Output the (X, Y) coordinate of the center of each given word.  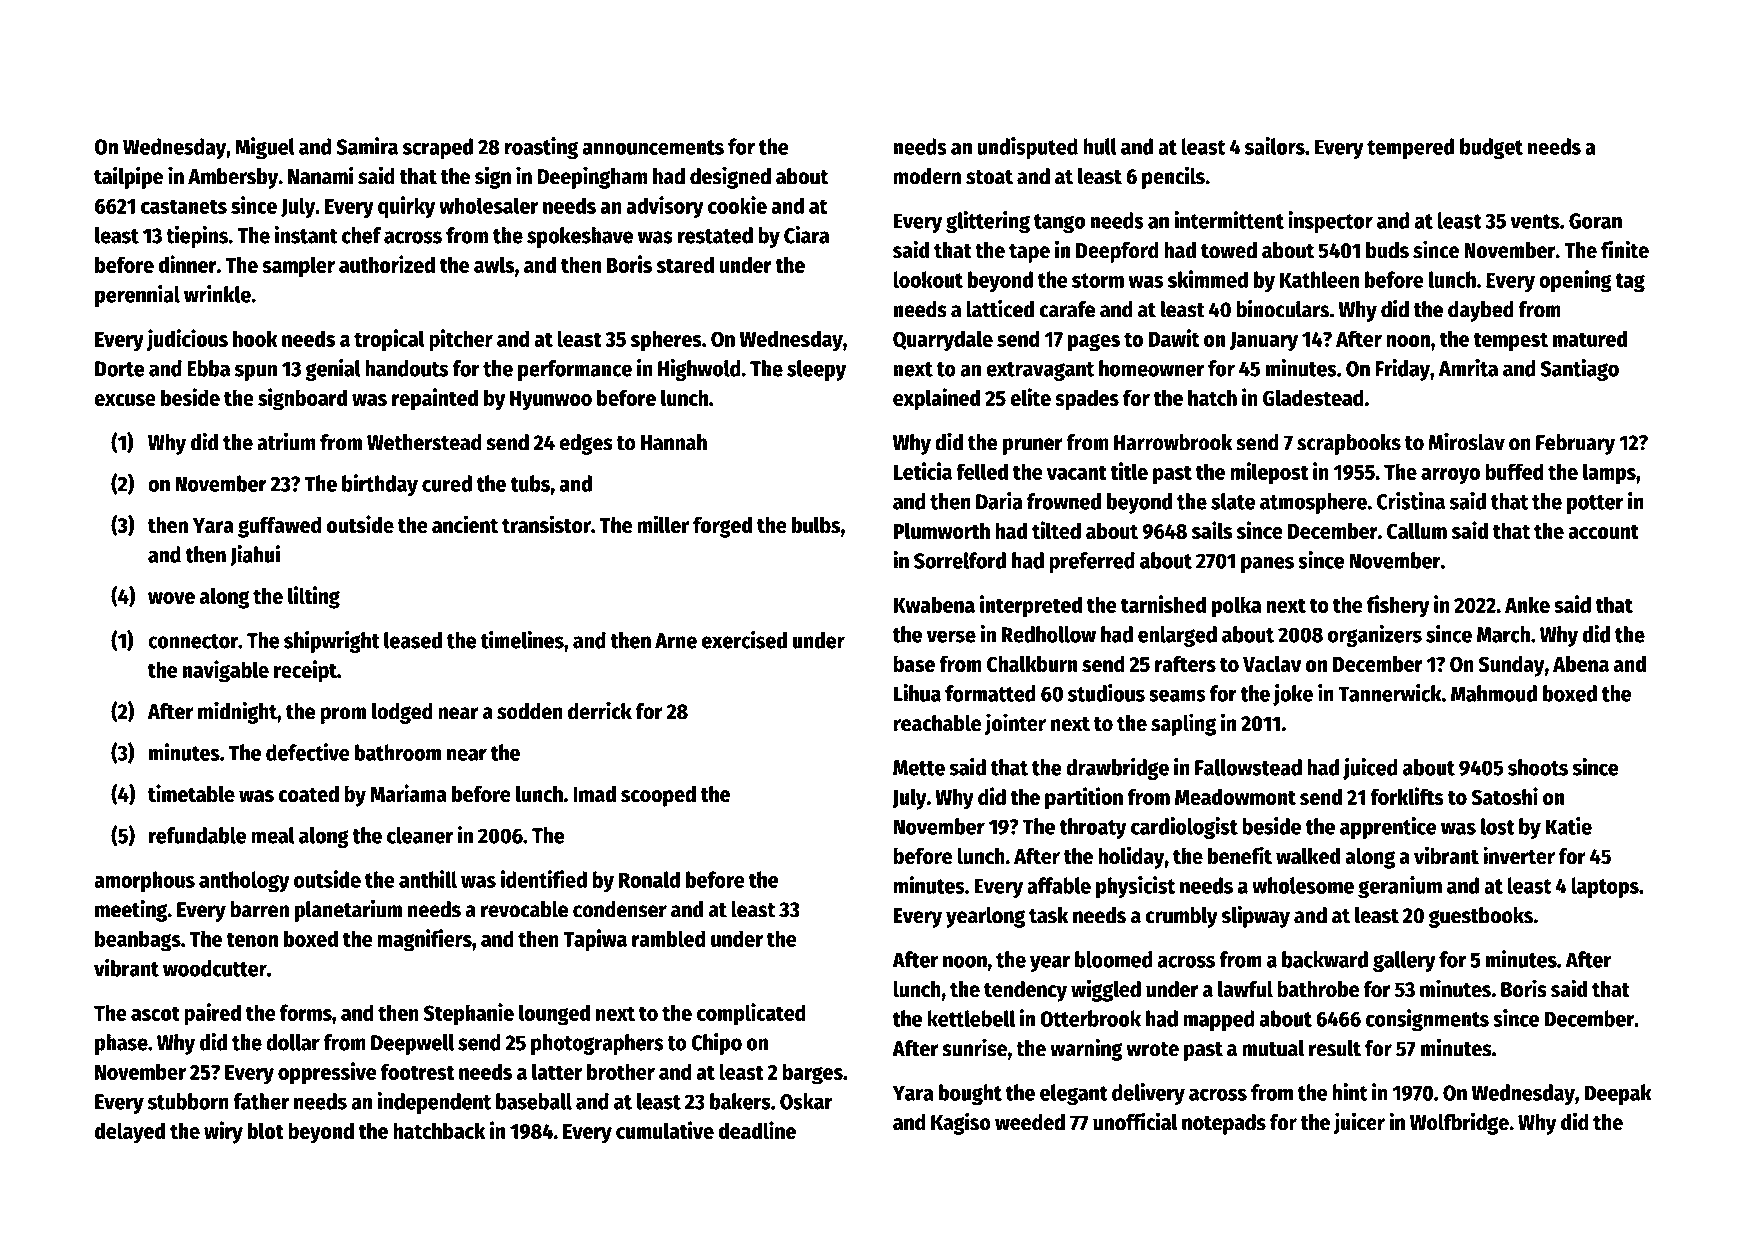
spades (1087, 400)
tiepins (197, 237)
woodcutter (215, 968)
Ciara (806, 235)
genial (333, 370)
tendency (1025, 991)
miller (663, 524)
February (1575, 444)
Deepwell (412, 1044)
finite (1625, 249)
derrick (600, 710)
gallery (1404, 961)
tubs (530, 483)
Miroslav (1467, 441)
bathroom (398, 752)
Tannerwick (1390, 693)
